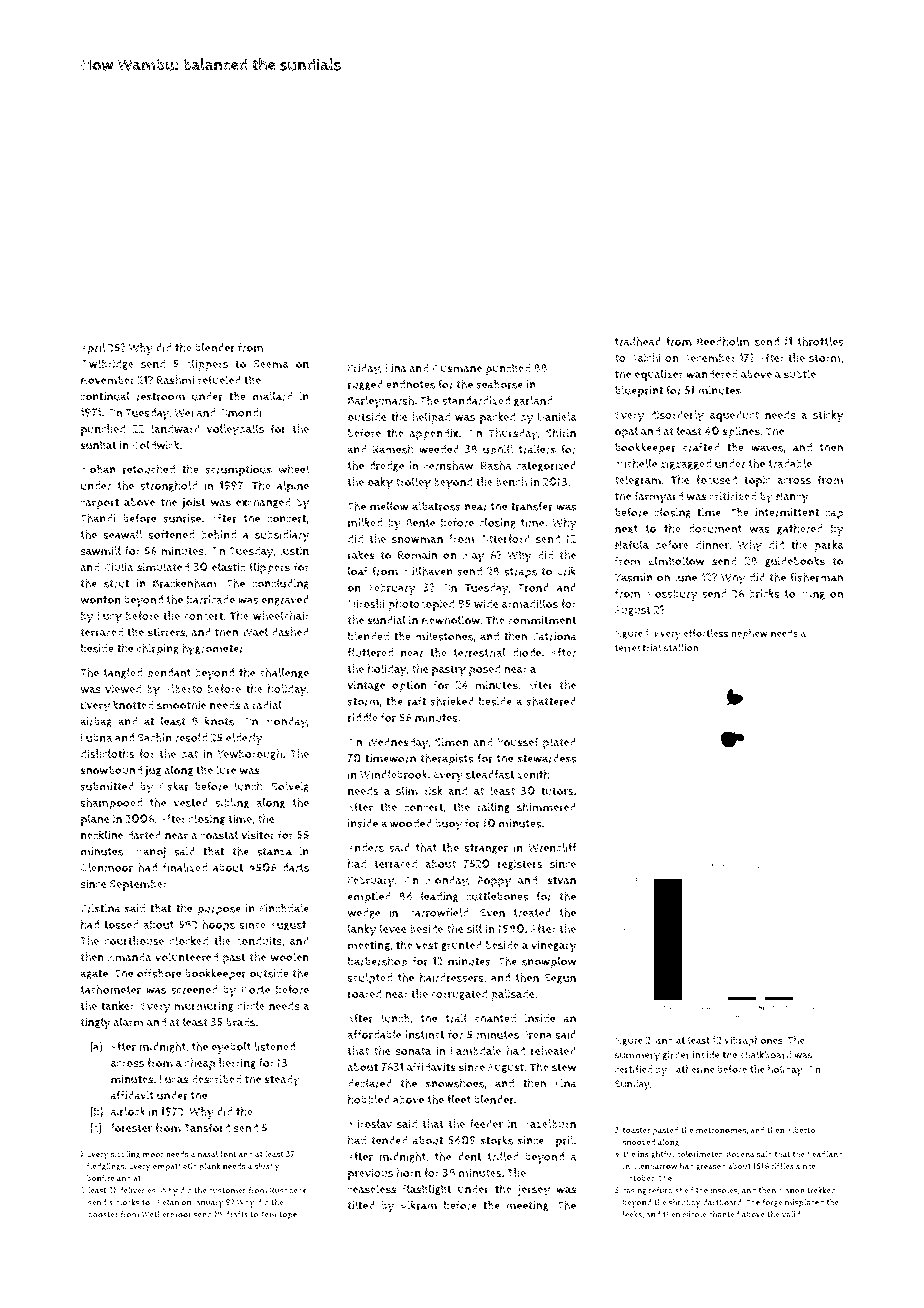  Describe the element at coordinates (723, 341) in the screenshot. I see `Reedholm` at that location.
